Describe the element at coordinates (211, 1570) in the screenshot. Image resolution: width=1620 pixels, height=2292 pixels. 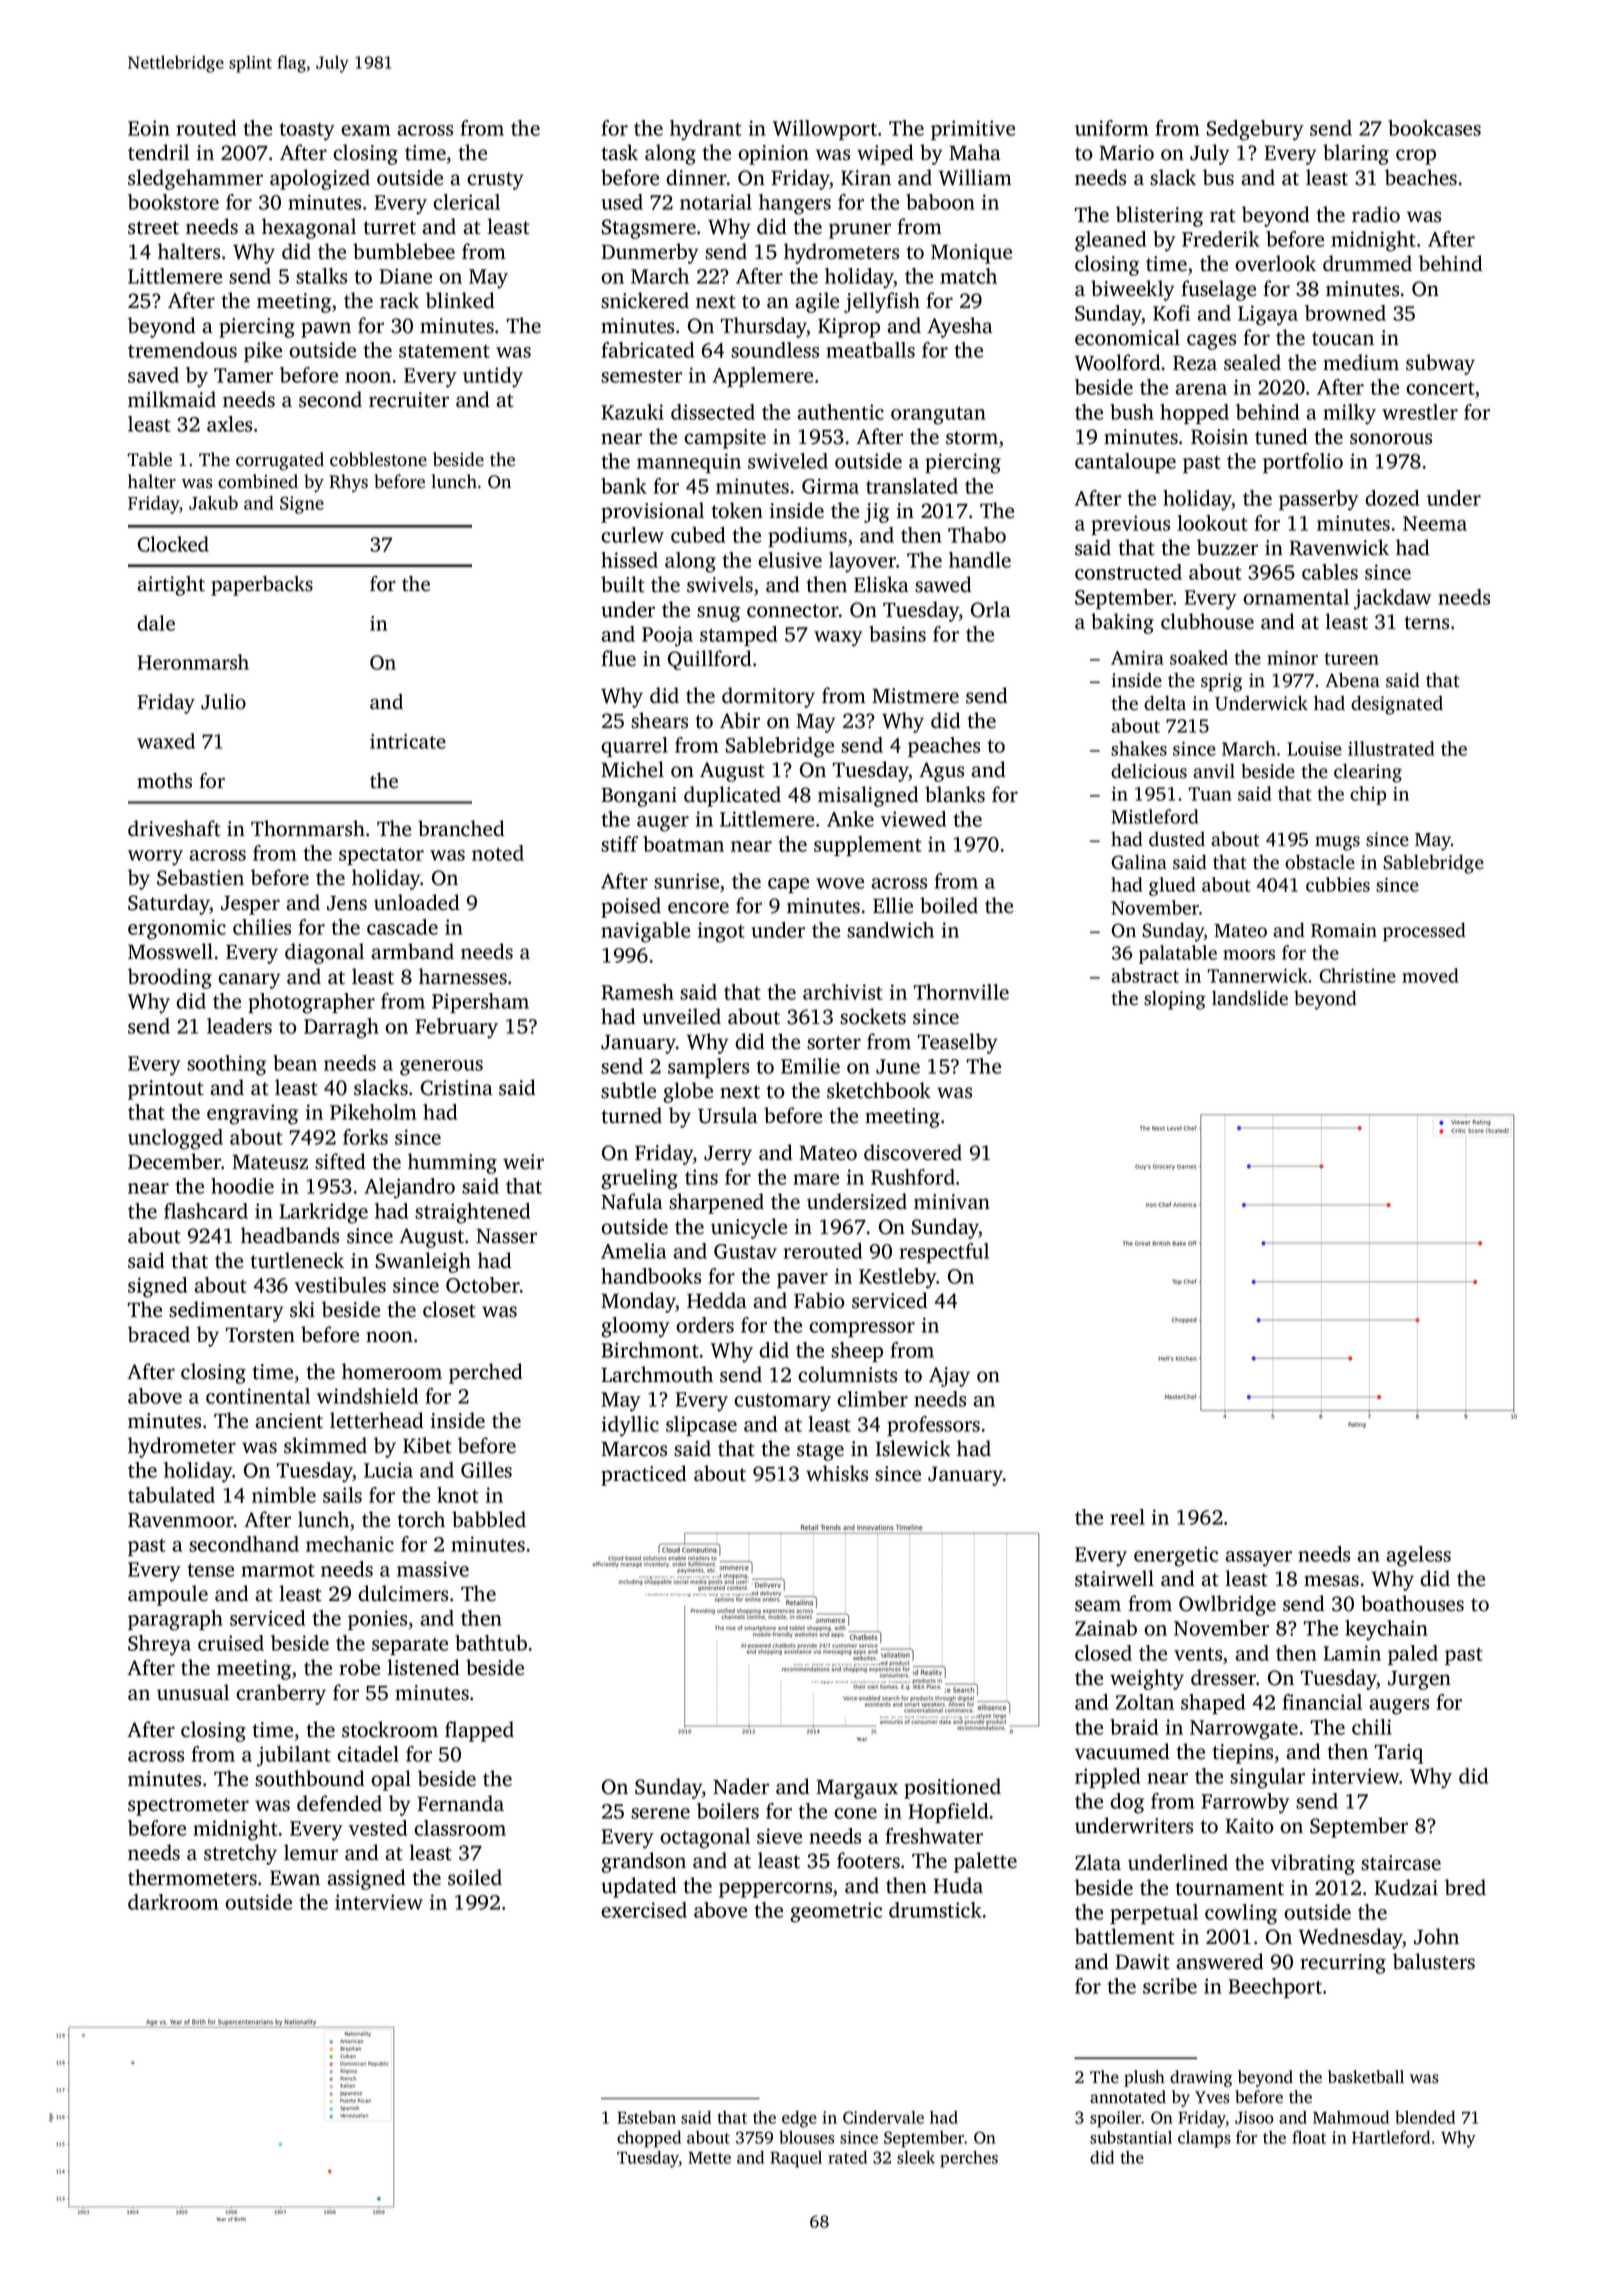
I see `tense` at that location.
